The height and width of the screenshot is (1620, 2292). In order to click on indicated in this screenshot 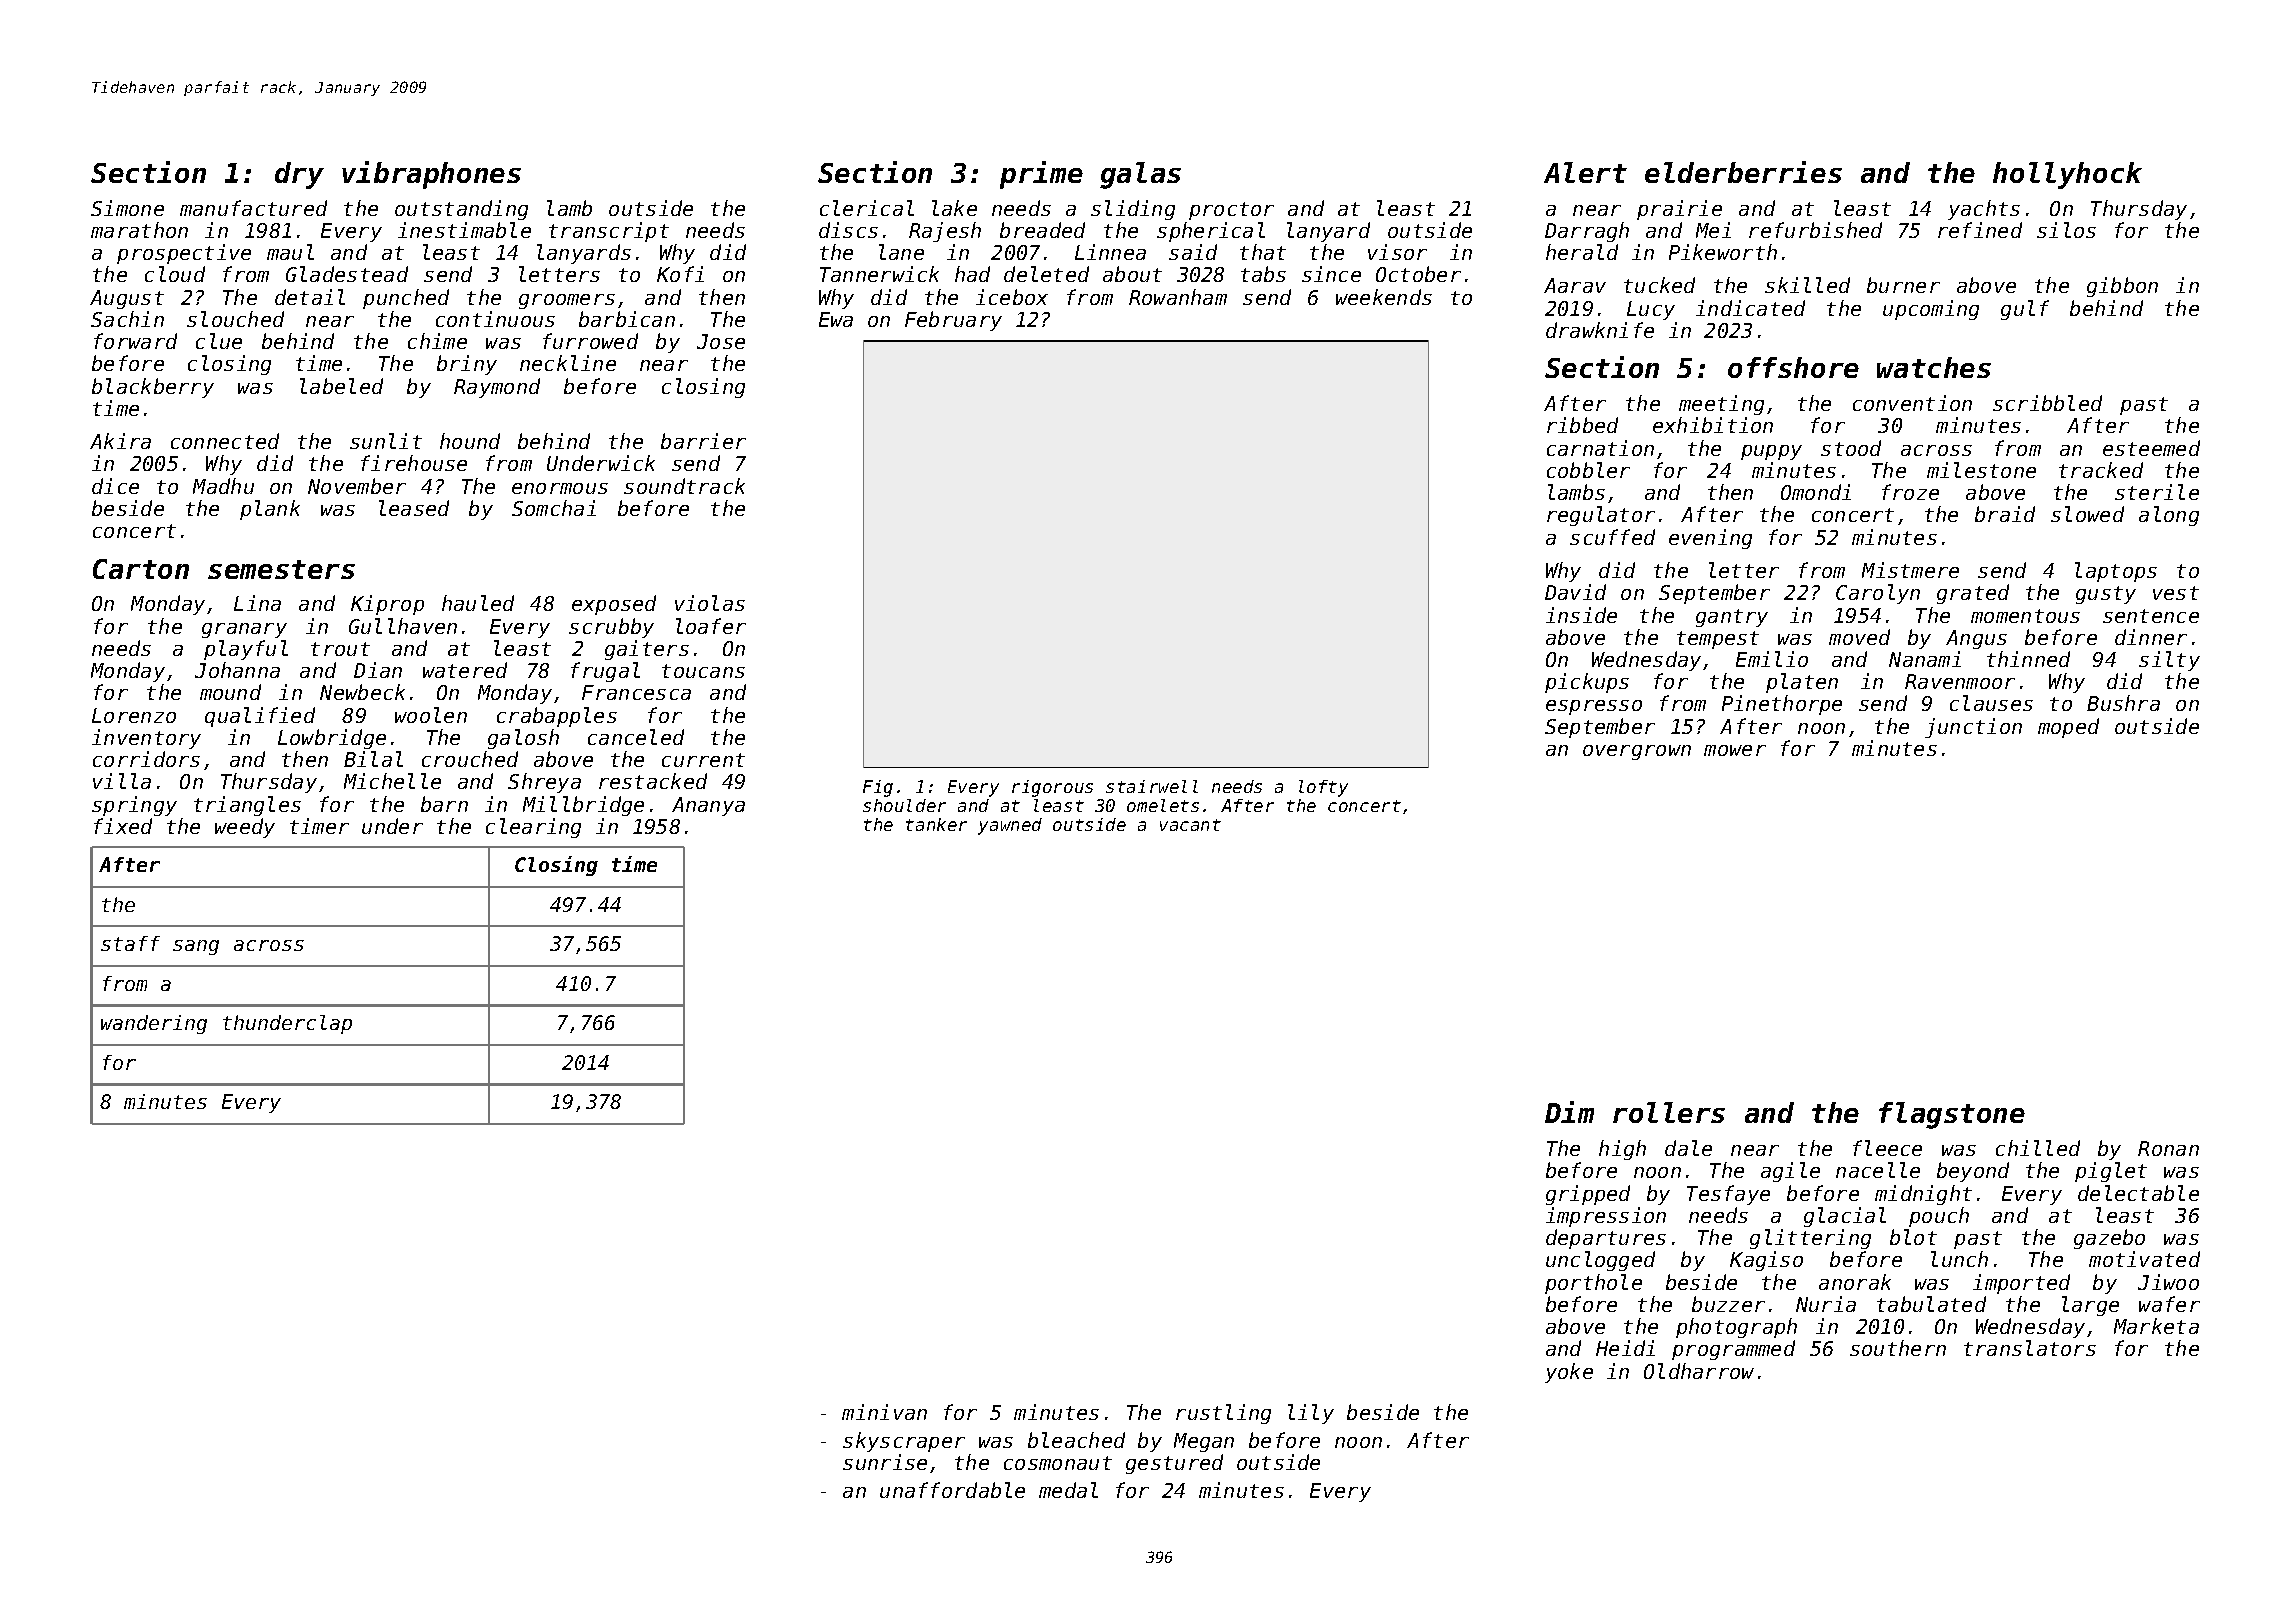, I will do `click(1750, 308)`.
